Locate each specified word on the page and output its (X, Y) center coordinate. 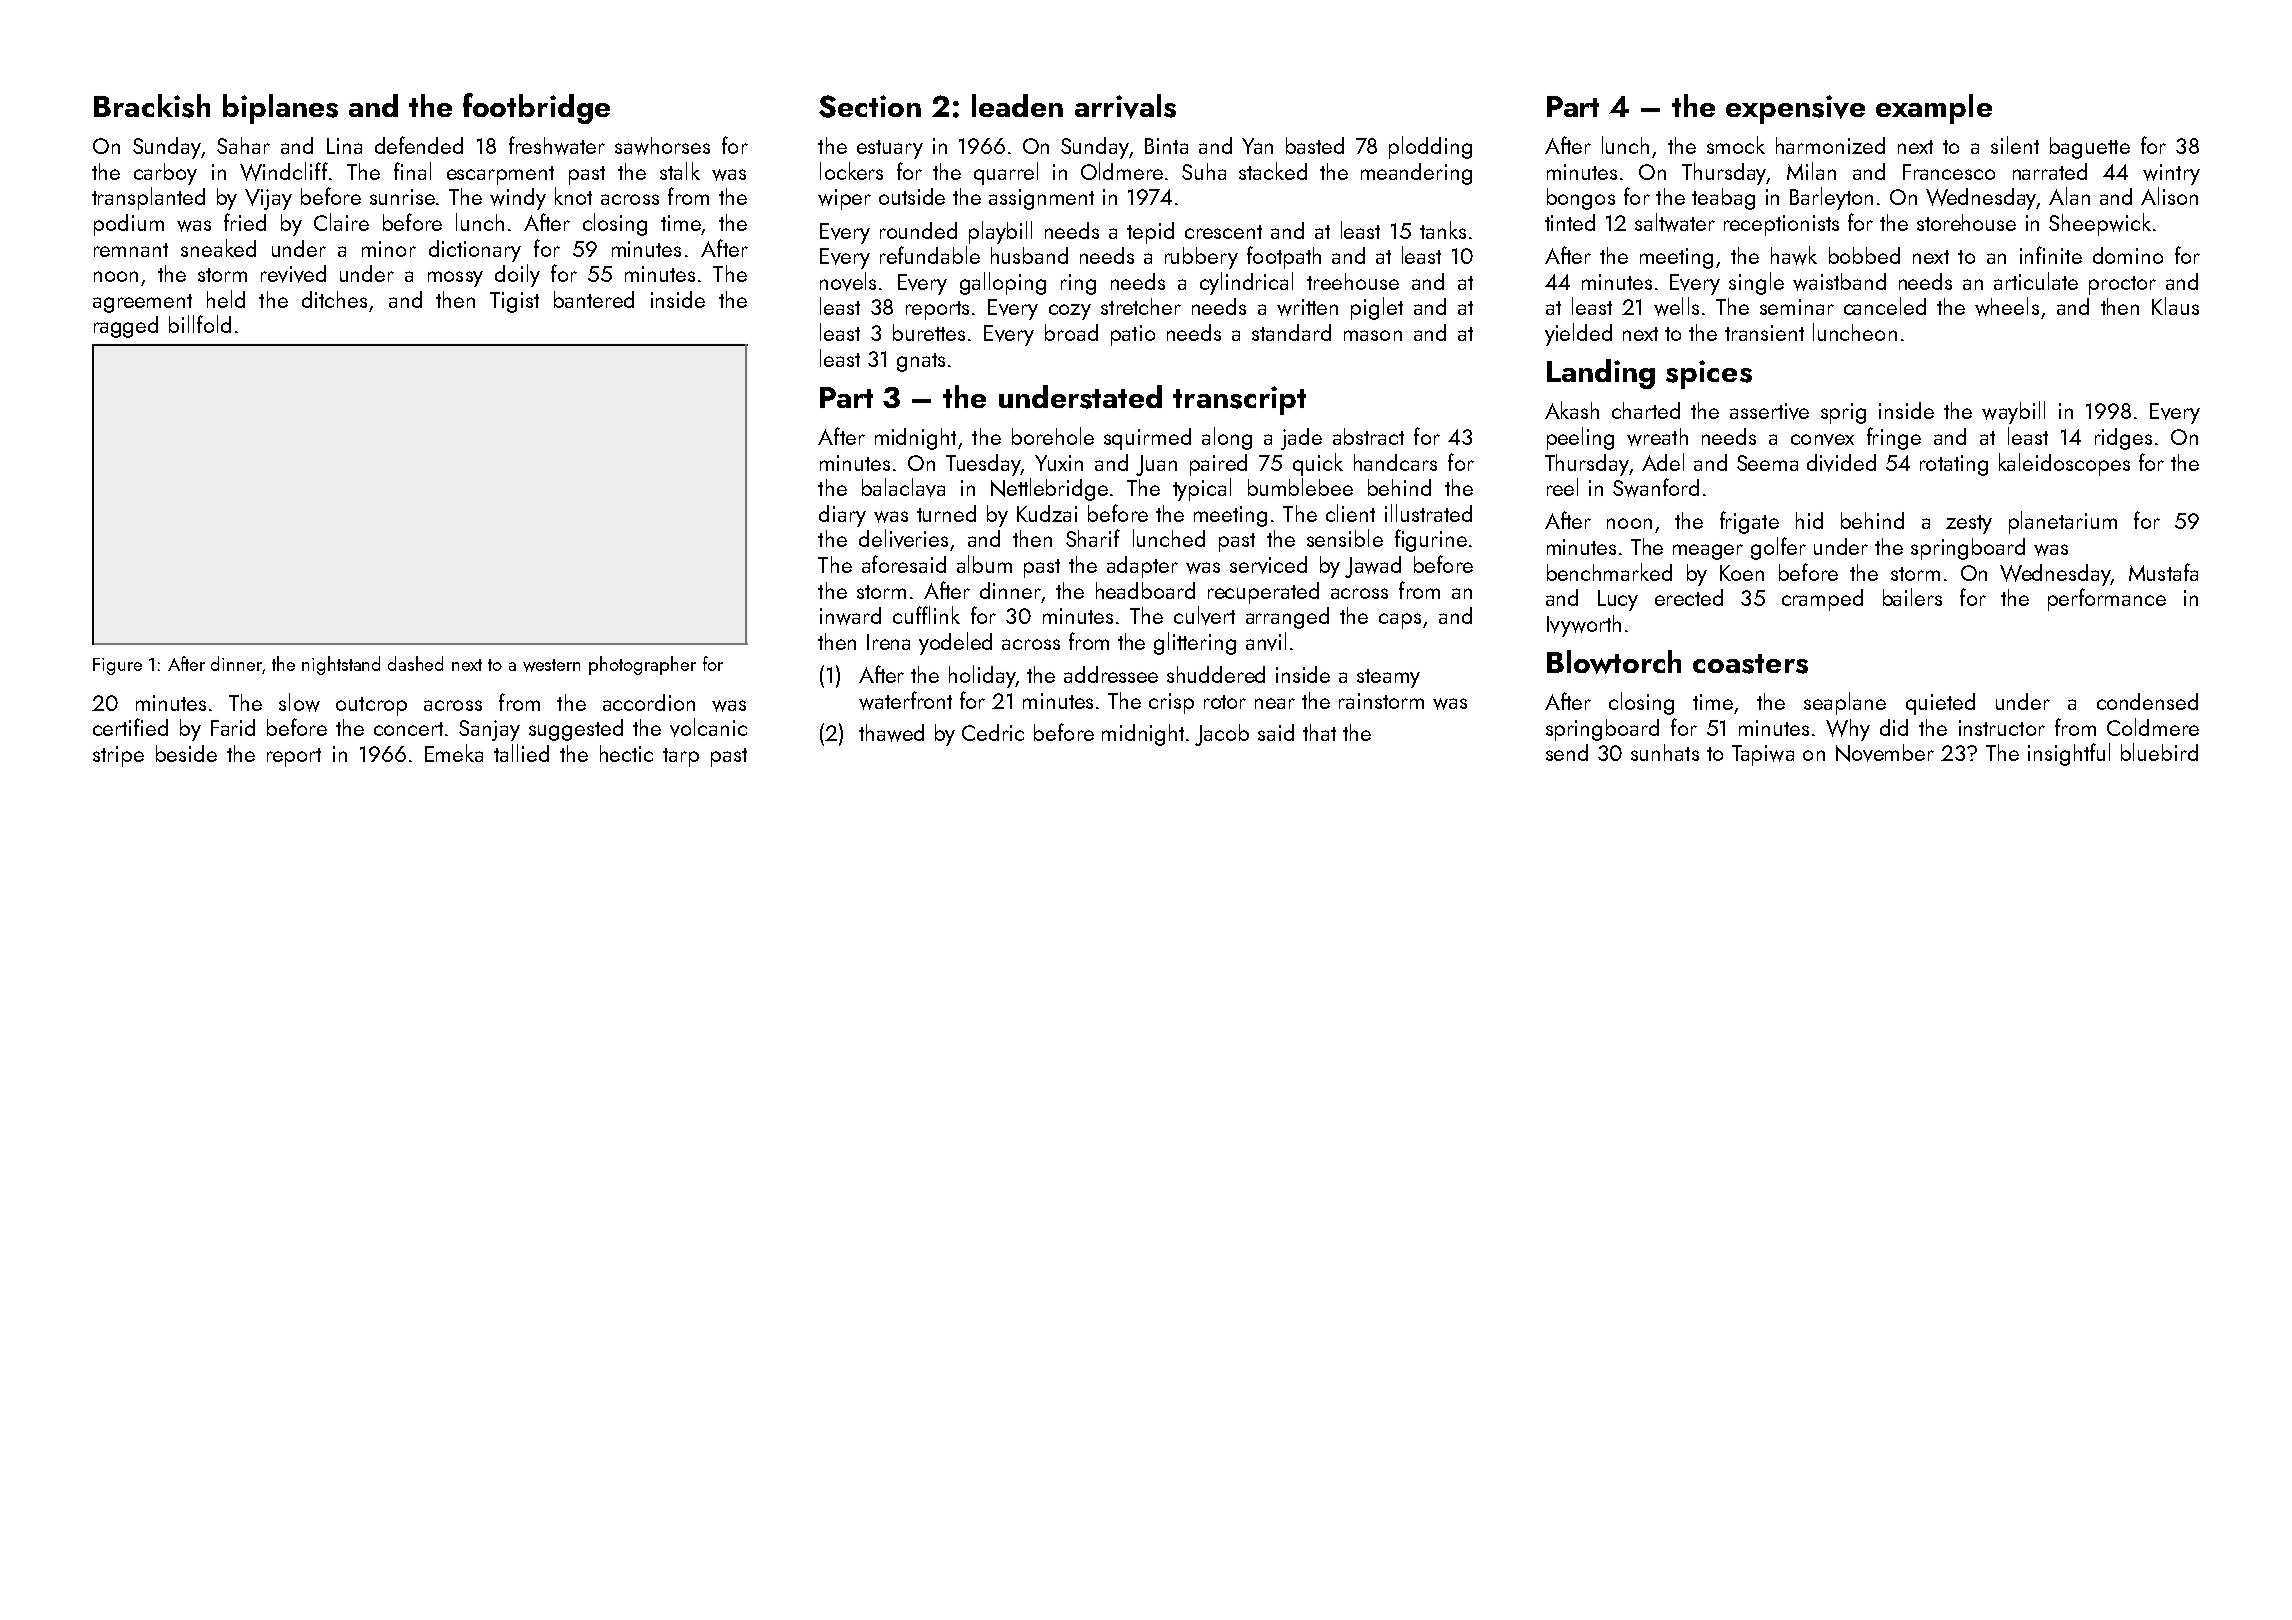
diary (842, 516)
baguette (2090, 148)
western (551, 665)
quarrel (1006, 173)
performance (2107, 599)
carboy (165, 174)
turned (946, 513)
